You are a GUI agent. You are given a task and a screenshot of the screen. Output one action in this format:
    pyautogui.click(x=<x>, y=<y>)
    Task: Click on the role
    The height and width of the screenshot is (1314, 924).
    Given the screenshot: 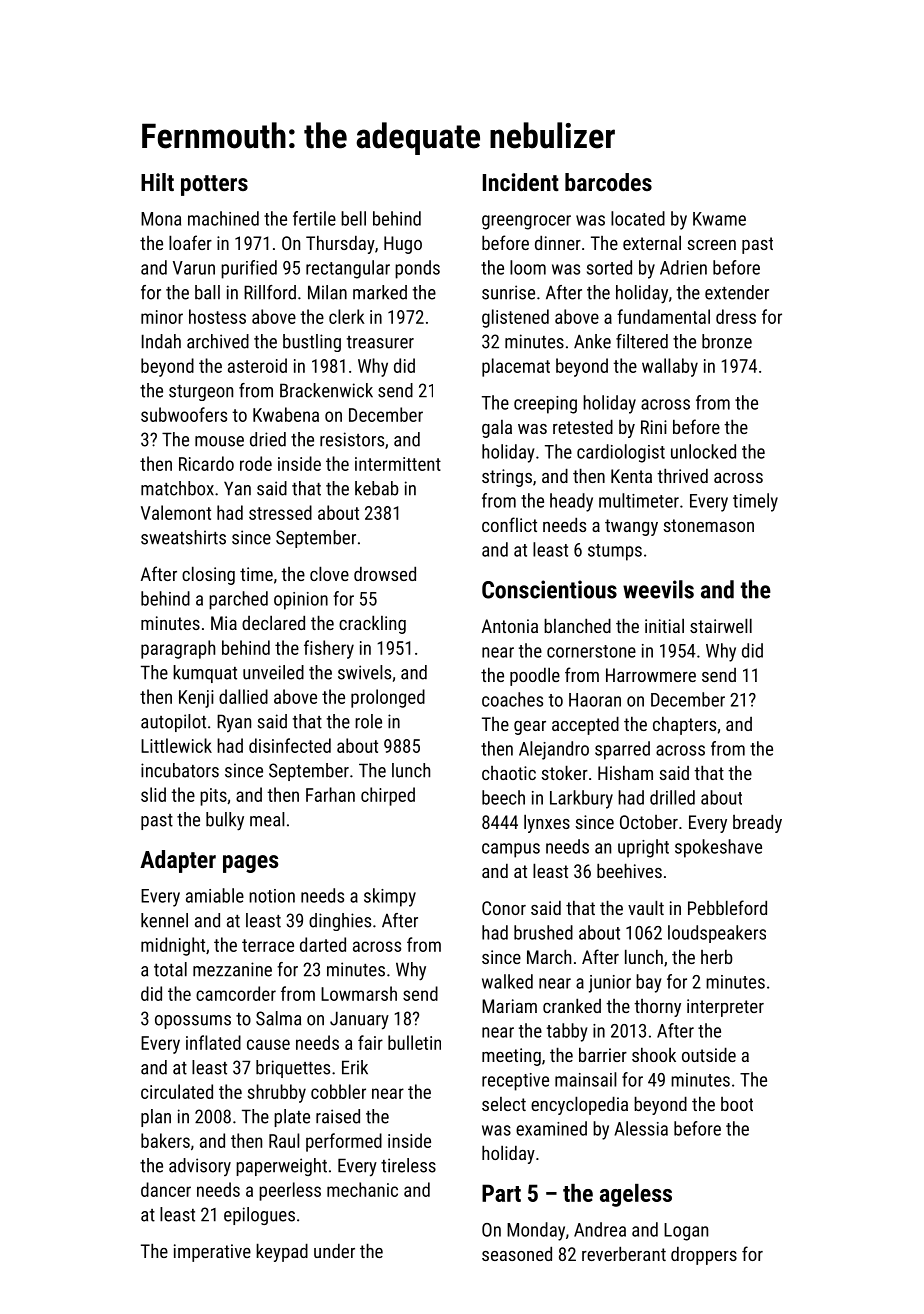 What is the action you would take?
    pyautogui.click(x=368, y=721)
